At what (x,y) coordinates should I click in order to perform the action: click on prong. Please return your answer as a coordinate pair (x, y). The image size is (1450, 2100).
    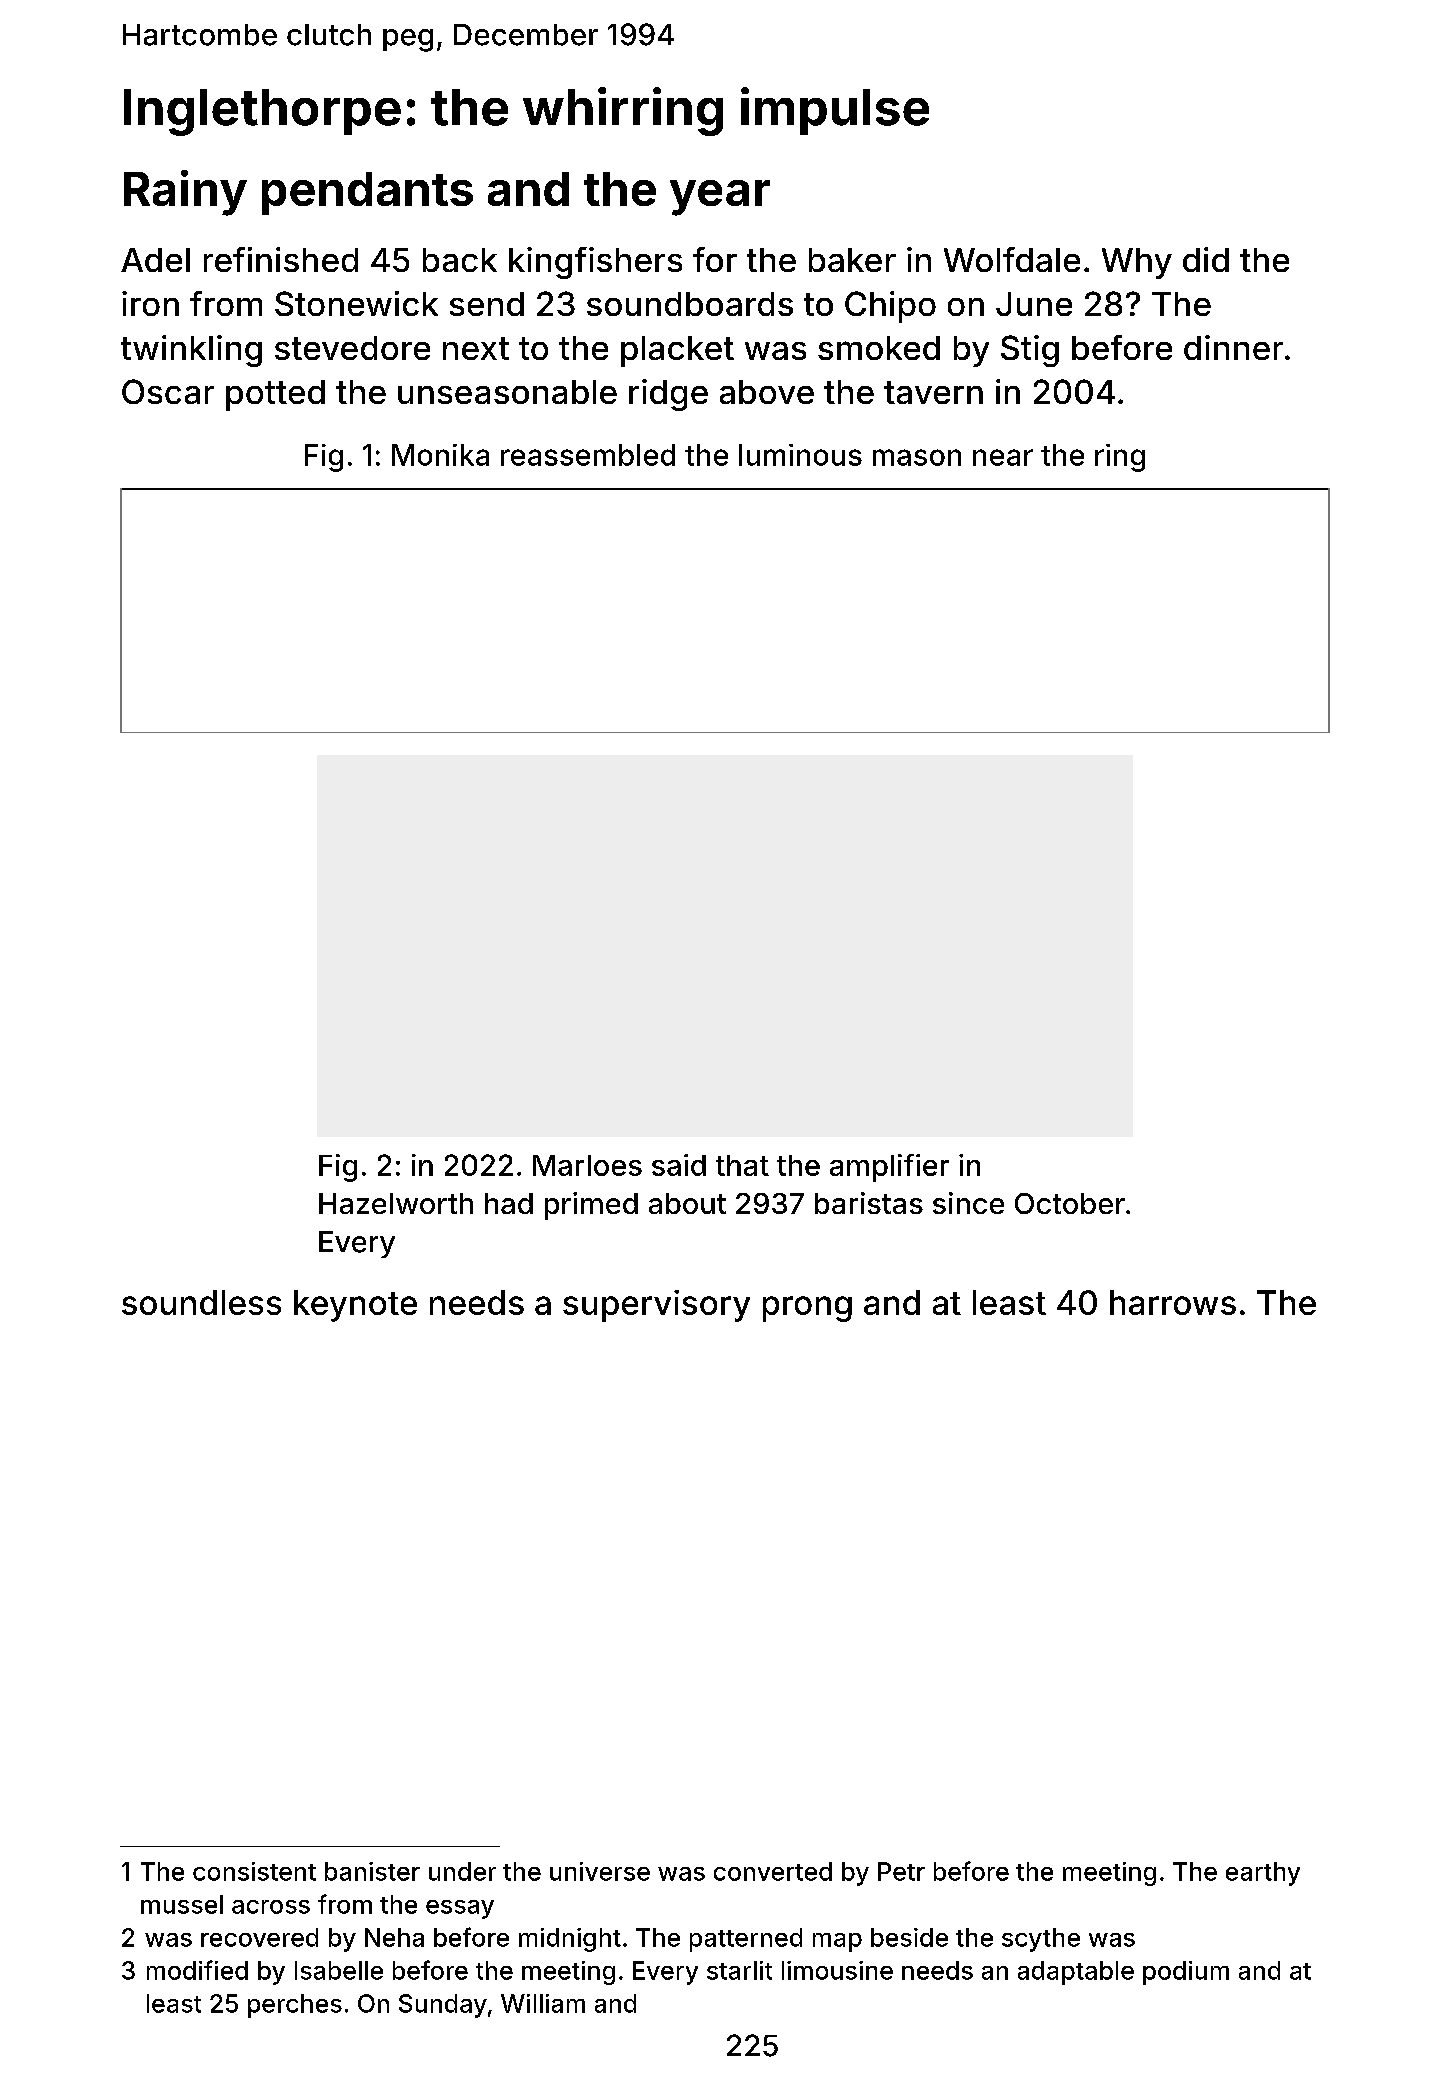
    Looking at the image, I should click on (807, 1309).
